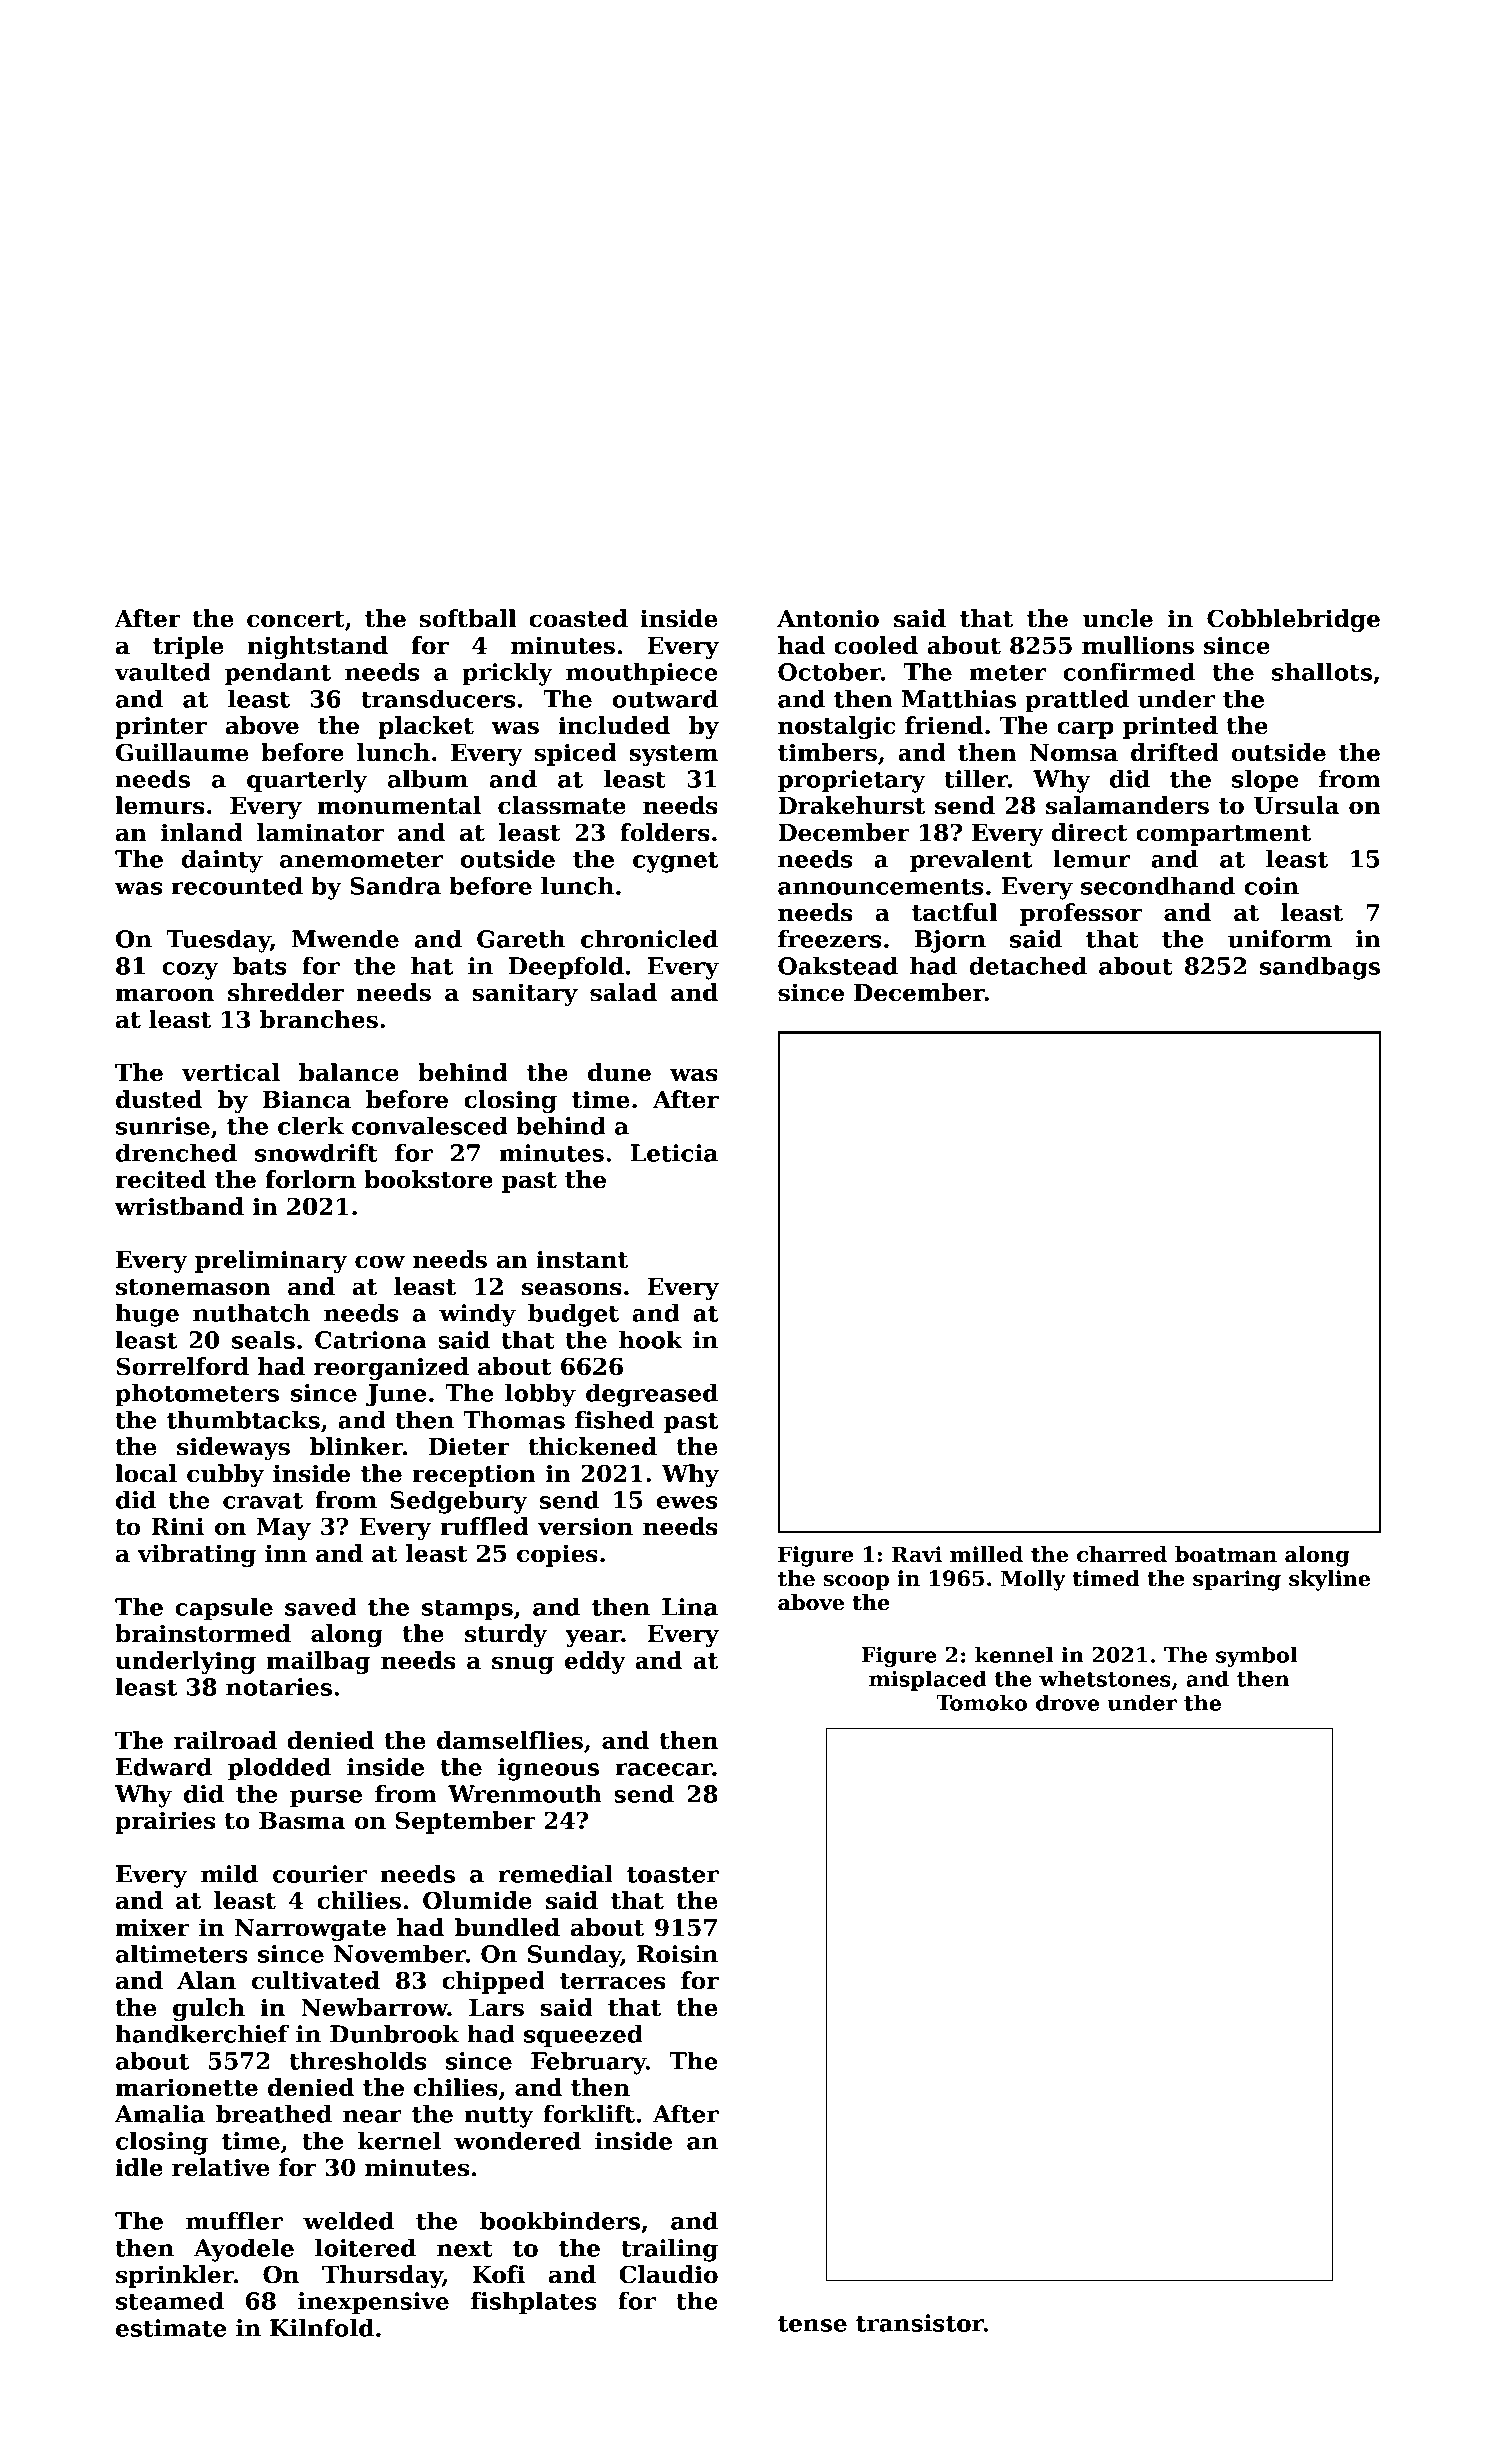  Describe the element at coordinates (1293, 620) in the screenshot. I see `Cobblebridge` at that location.
